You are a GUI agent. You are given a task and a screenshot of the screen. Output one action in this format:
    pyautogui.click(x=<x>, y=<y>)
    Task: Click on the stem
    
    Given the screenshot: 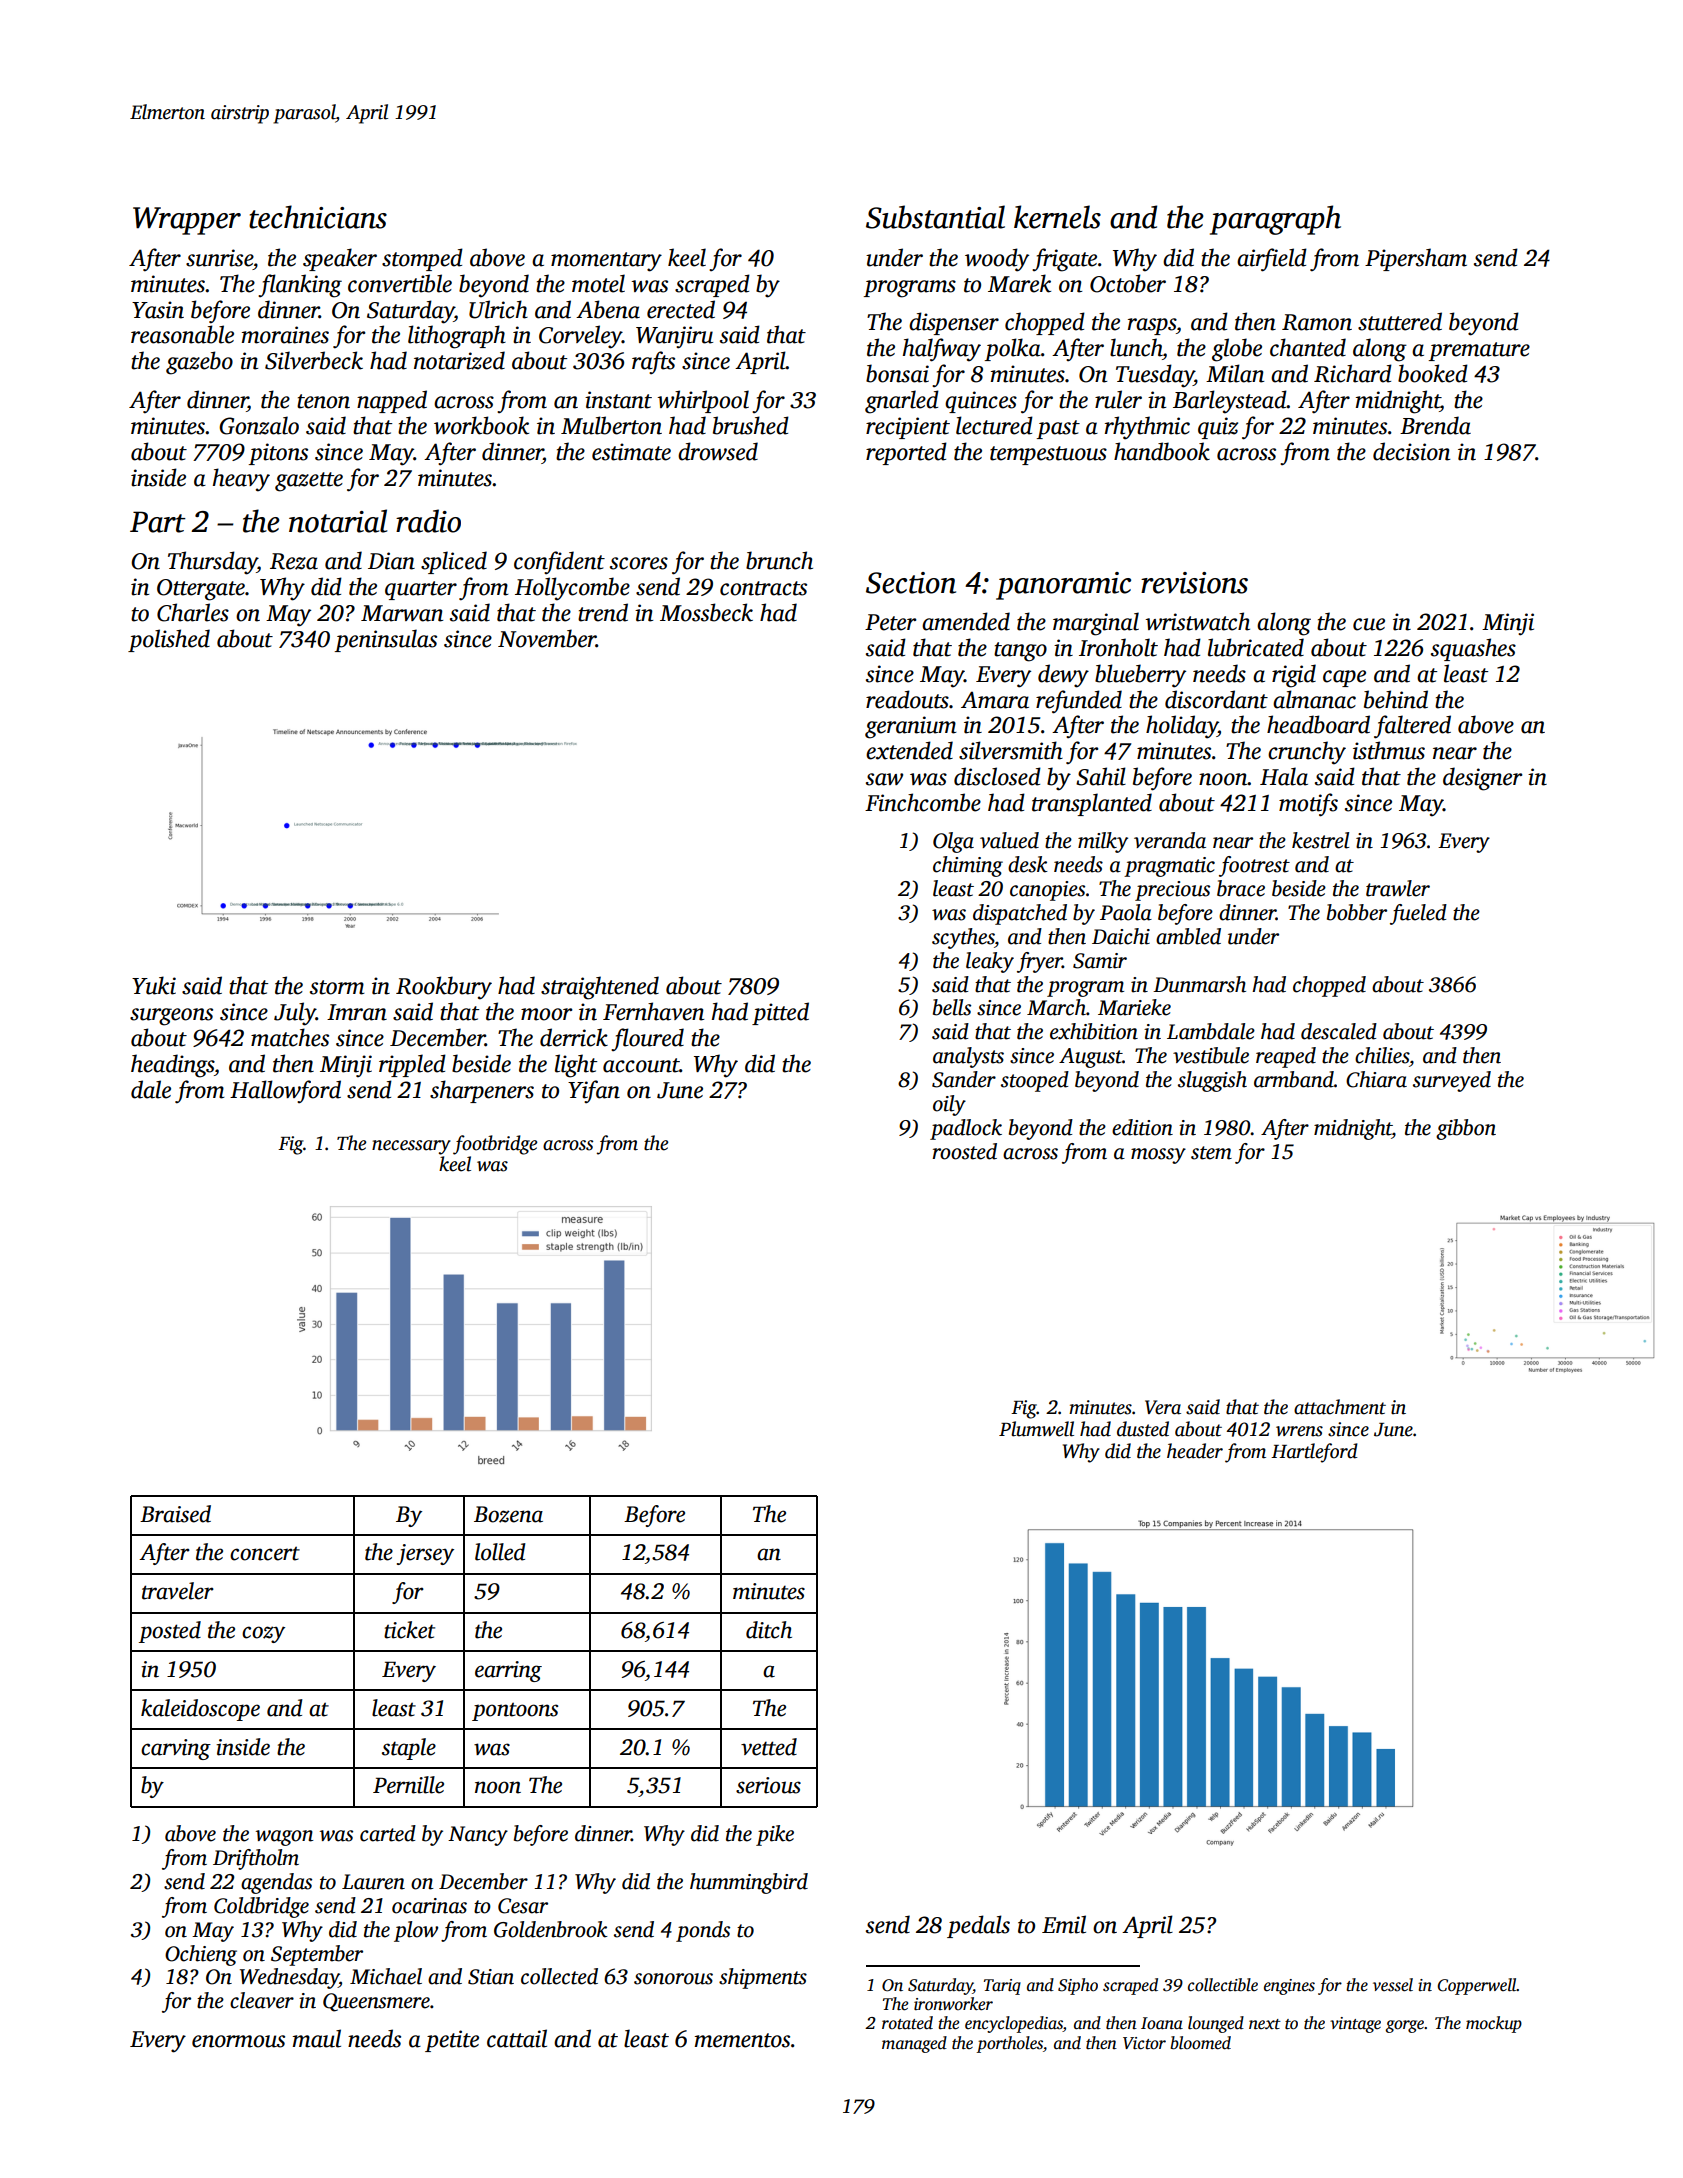 What is the action you would take?
    pyautogui.click(x=1211, y=1153)
